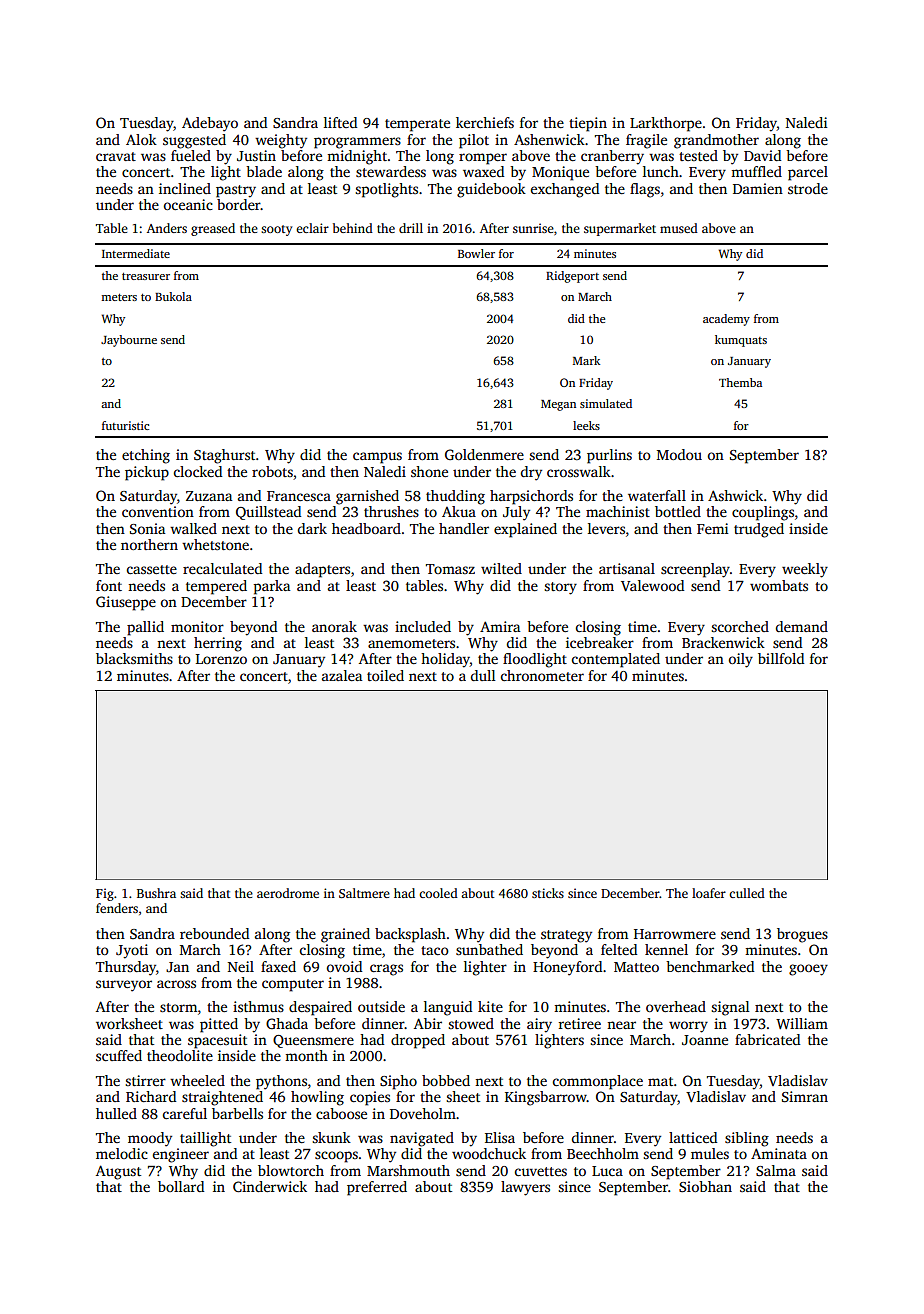  What do you see at coordinates (417, 125) in the screenshot?
I see `temperate` at bounding box center [417, 125].
